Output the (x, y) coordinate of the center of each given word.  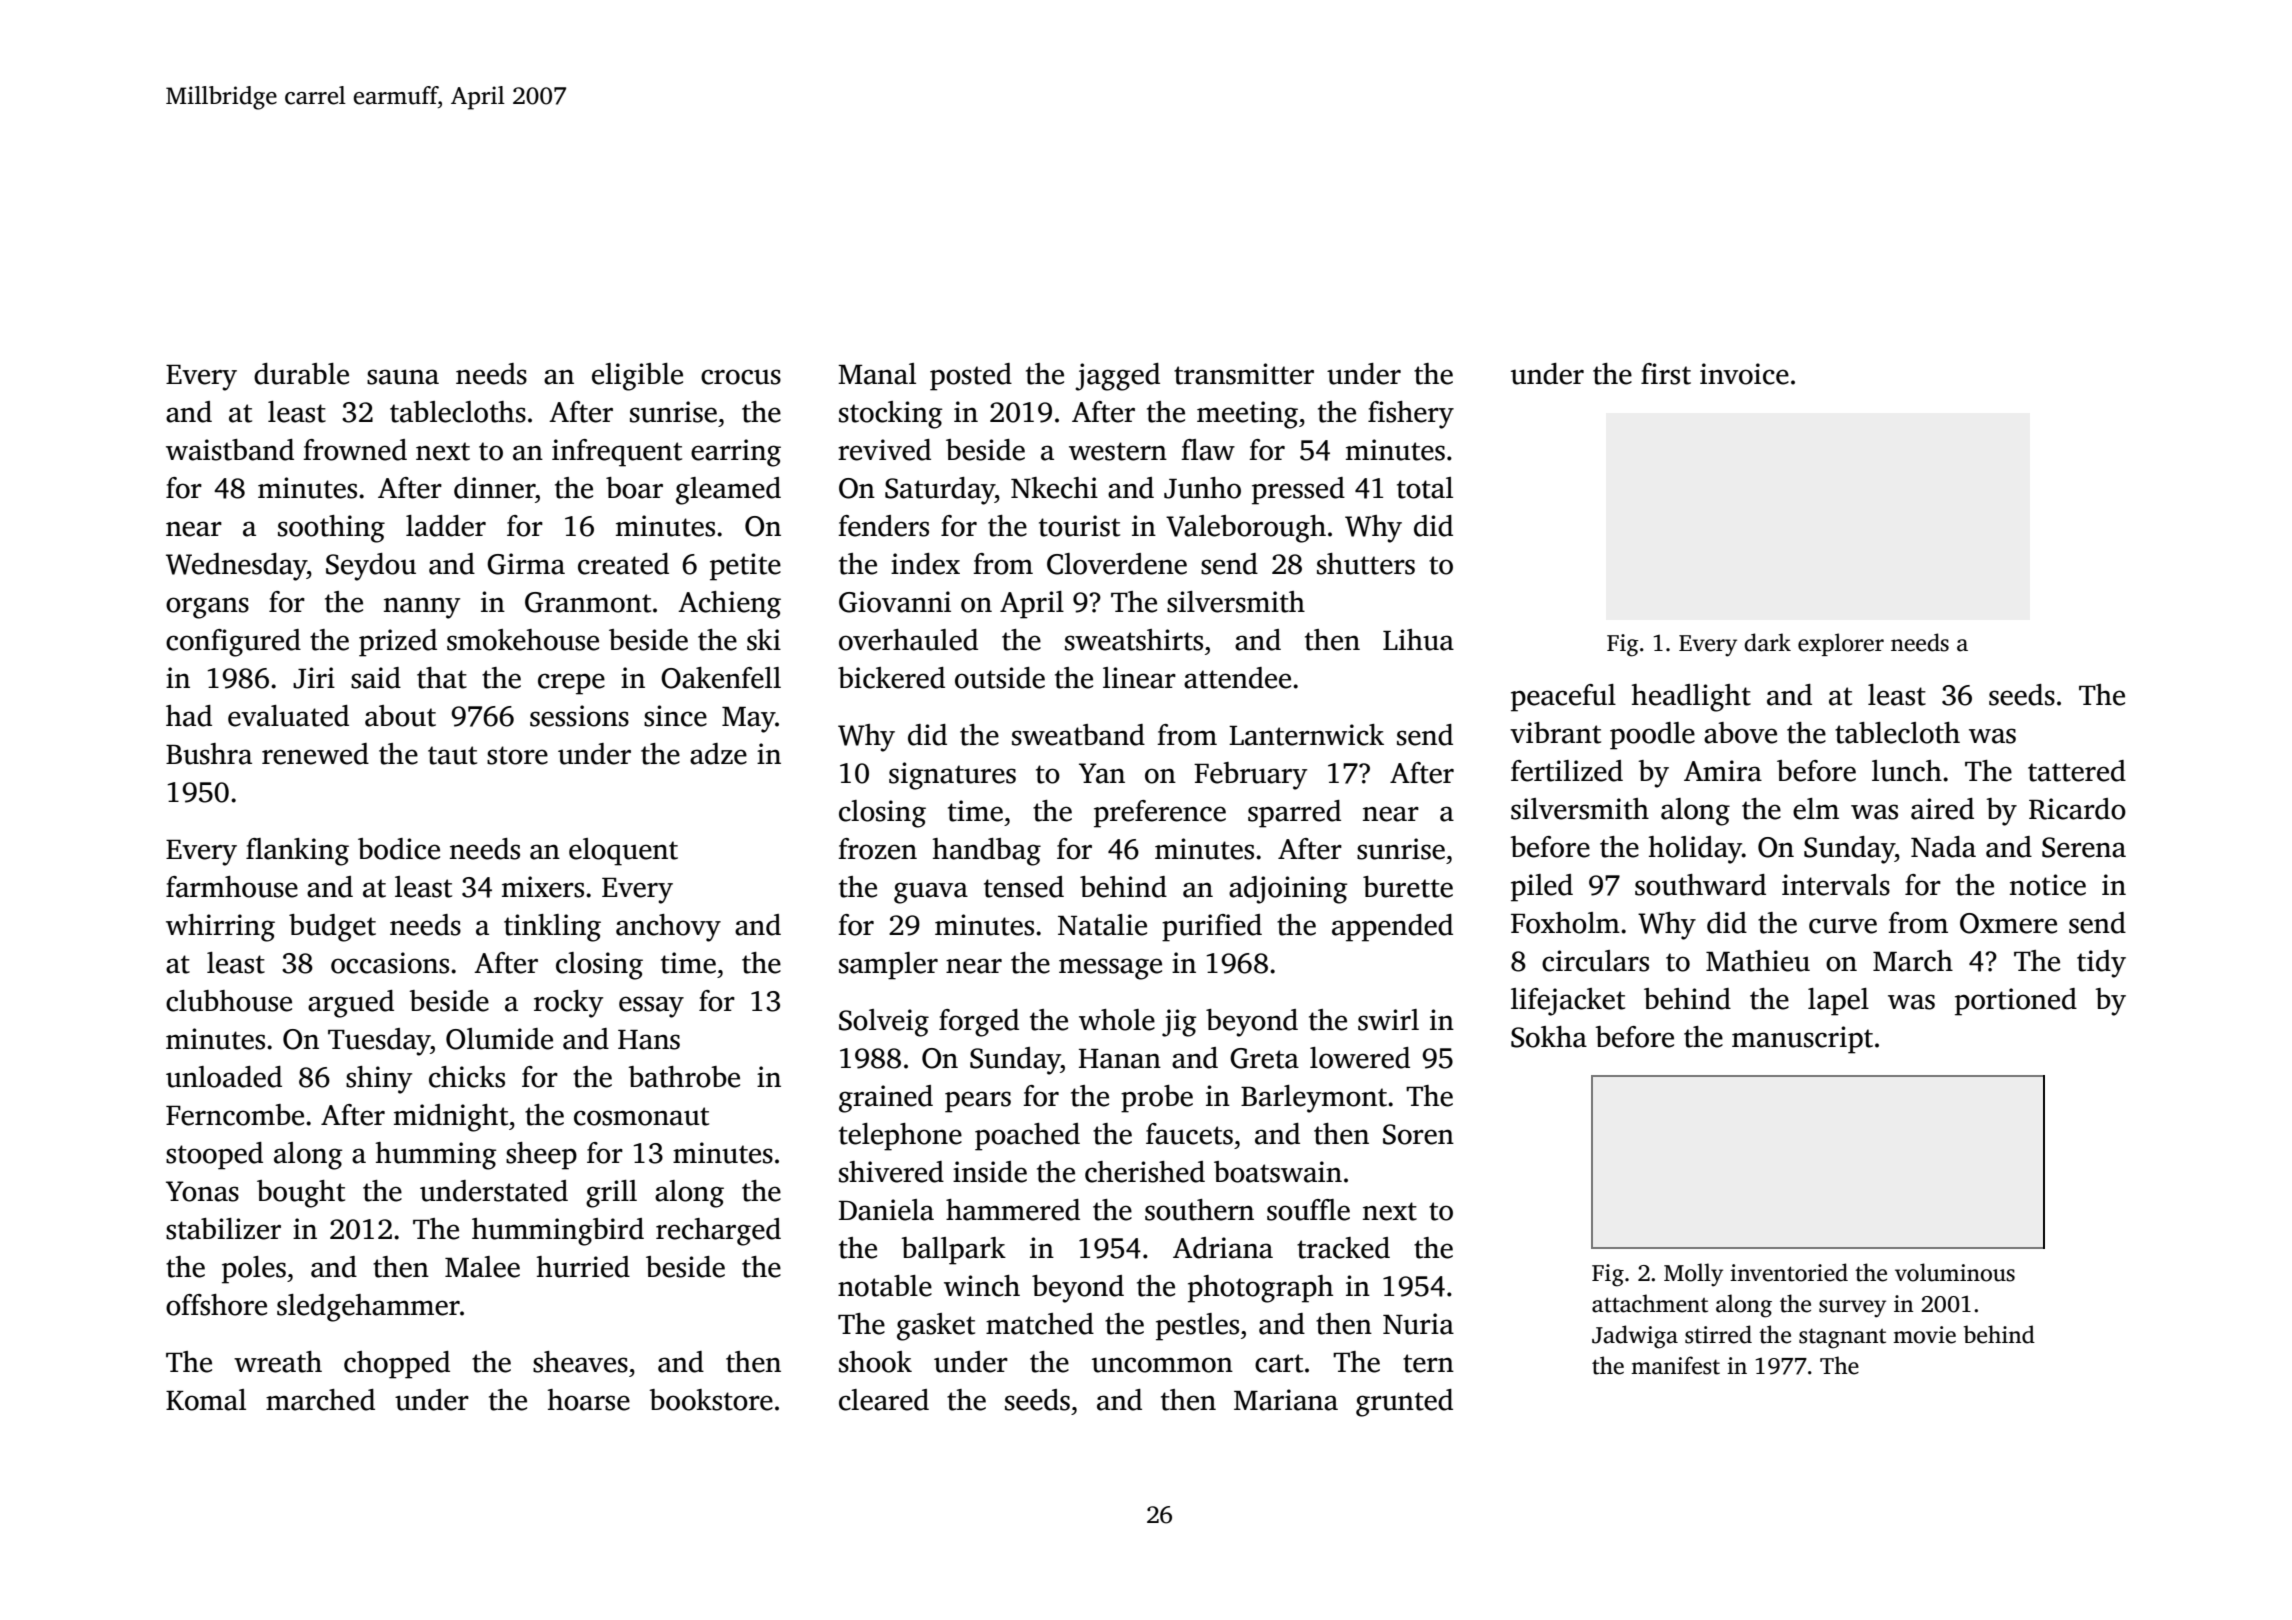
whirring (220, 928)
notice (2048, 885)
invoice (1744, 374)
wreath (278, 1362)
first (1666, 374)
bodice (399, 849)
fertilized (1567, 771)
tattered (2077, 771)
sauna (403, 377)
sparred (1294, 814)
